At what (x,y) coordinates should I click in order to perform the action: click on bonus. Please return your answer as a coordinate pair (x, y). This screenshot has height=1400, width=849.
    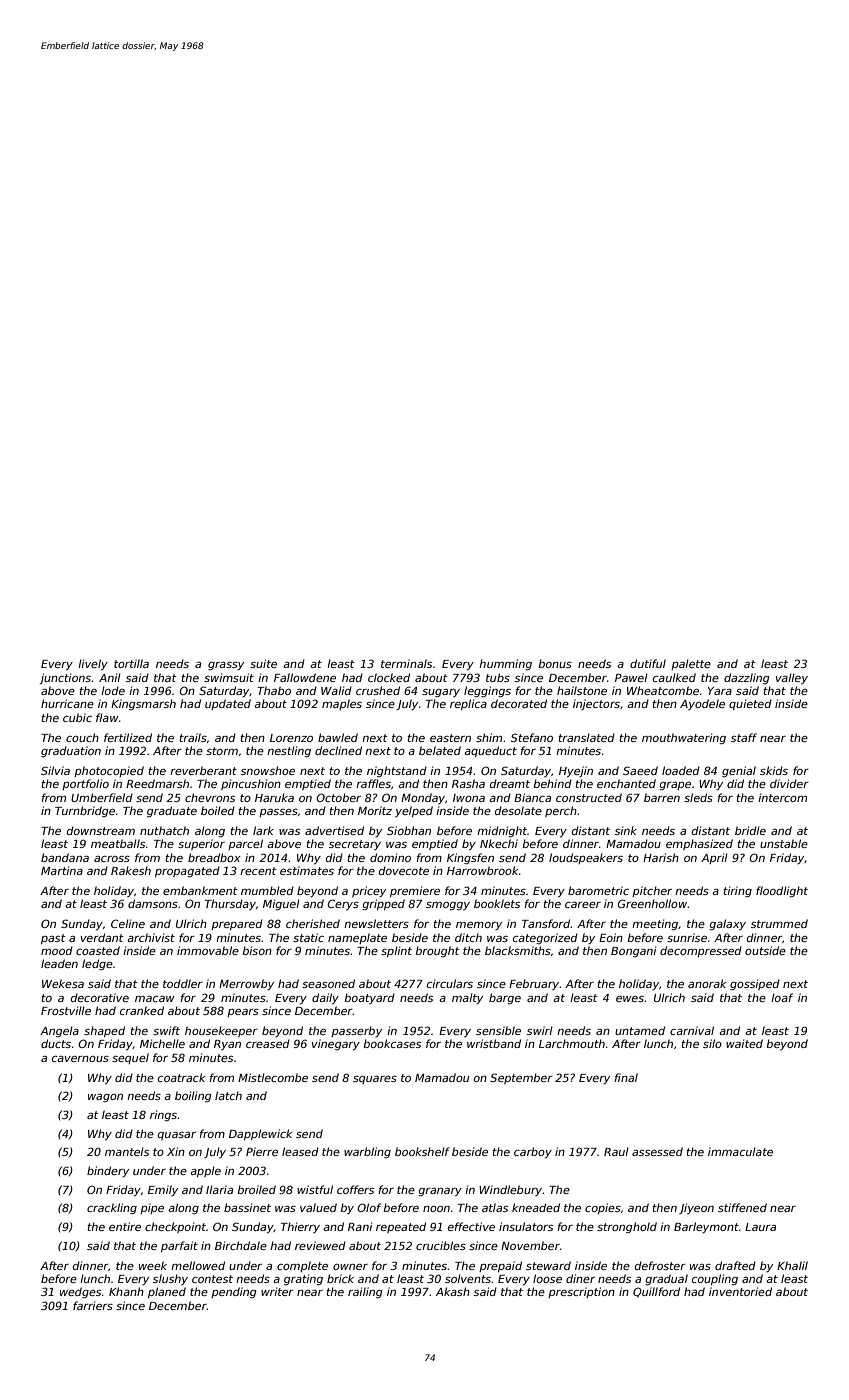
    Looking at the image, I should click on (555, 663).
